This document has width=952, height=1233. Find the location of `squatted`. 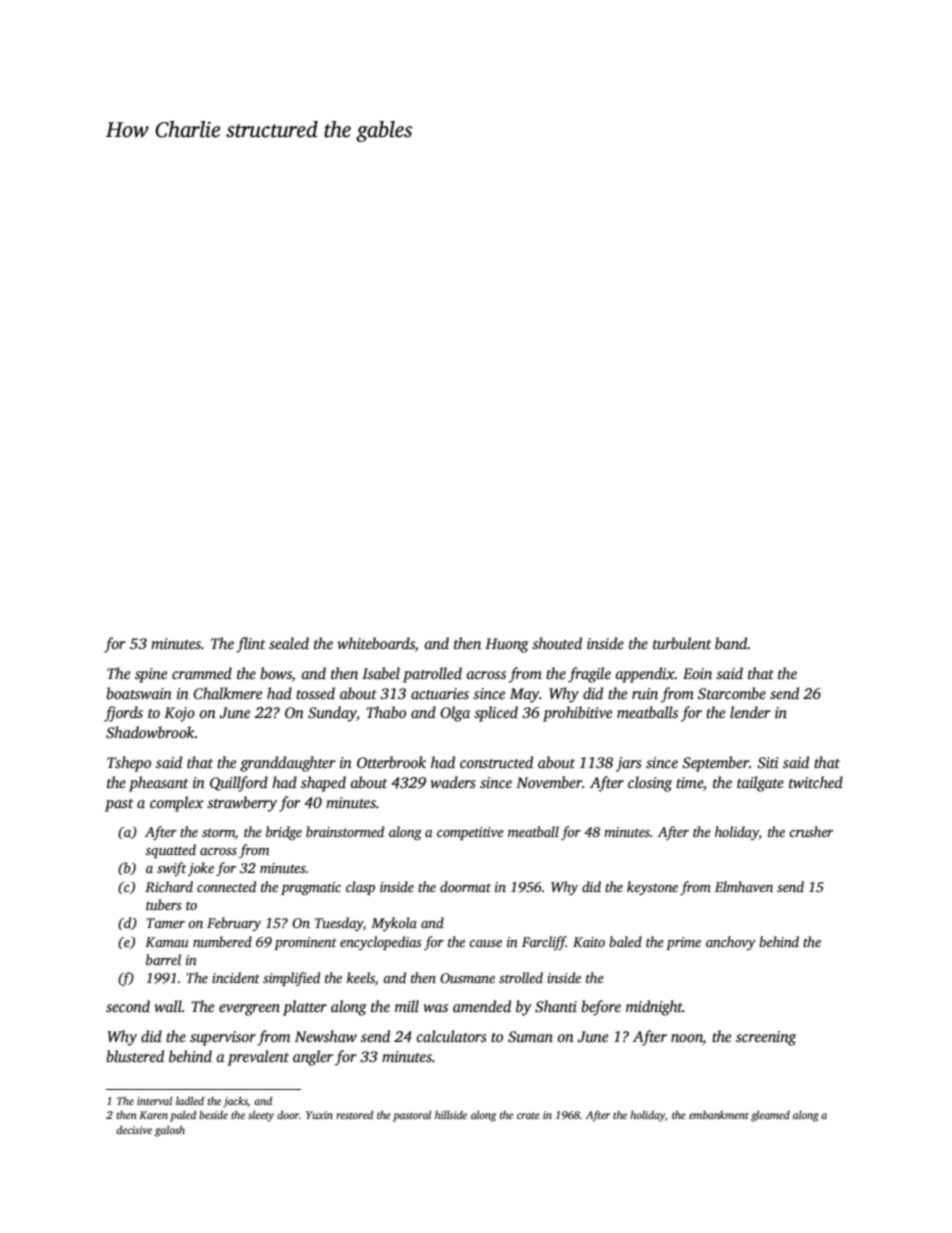

squatted is located at coordinates (170, 851).
